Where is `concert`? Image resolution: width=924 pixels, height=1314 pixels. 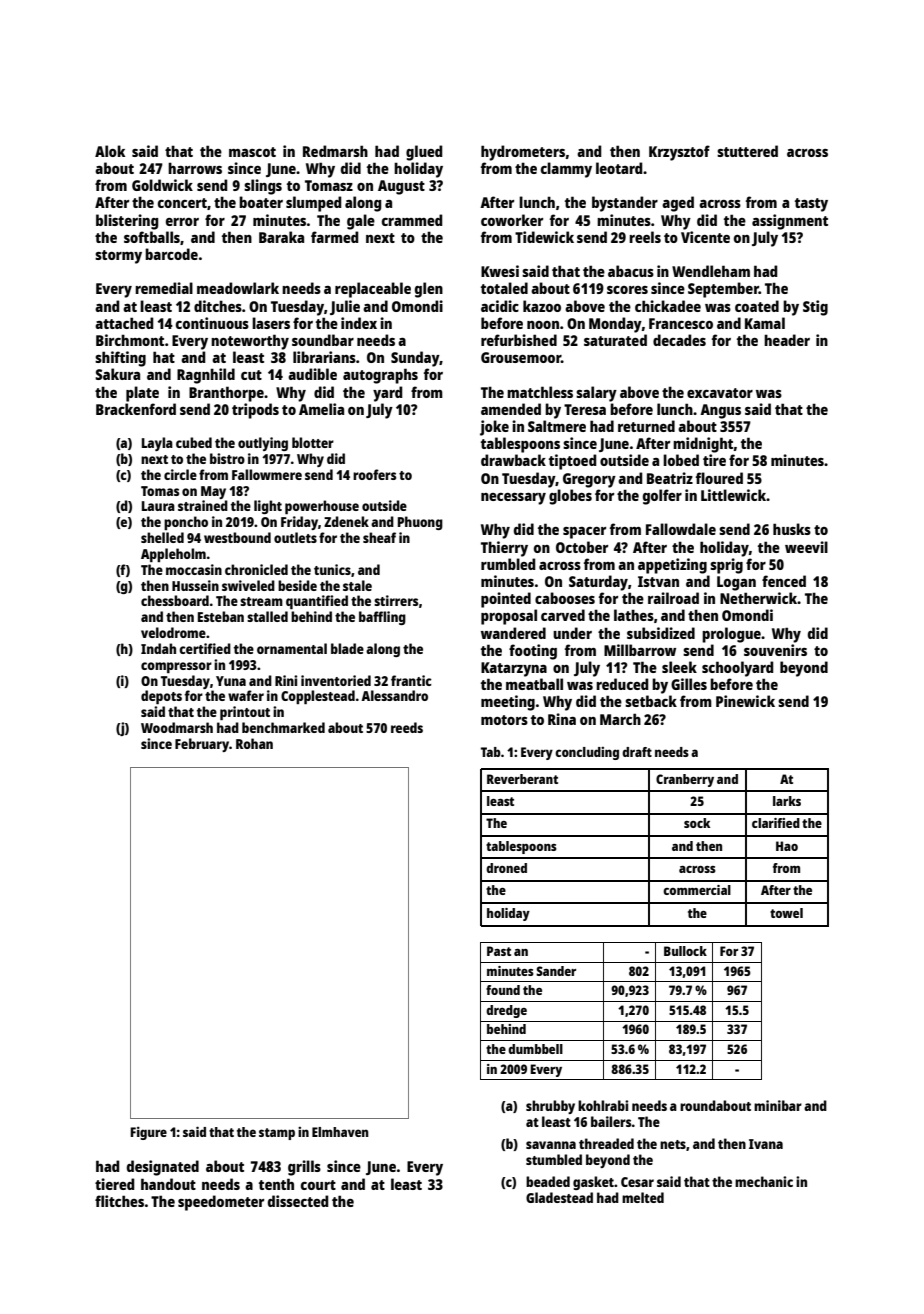 concert is located at coordinates (182, 203).
